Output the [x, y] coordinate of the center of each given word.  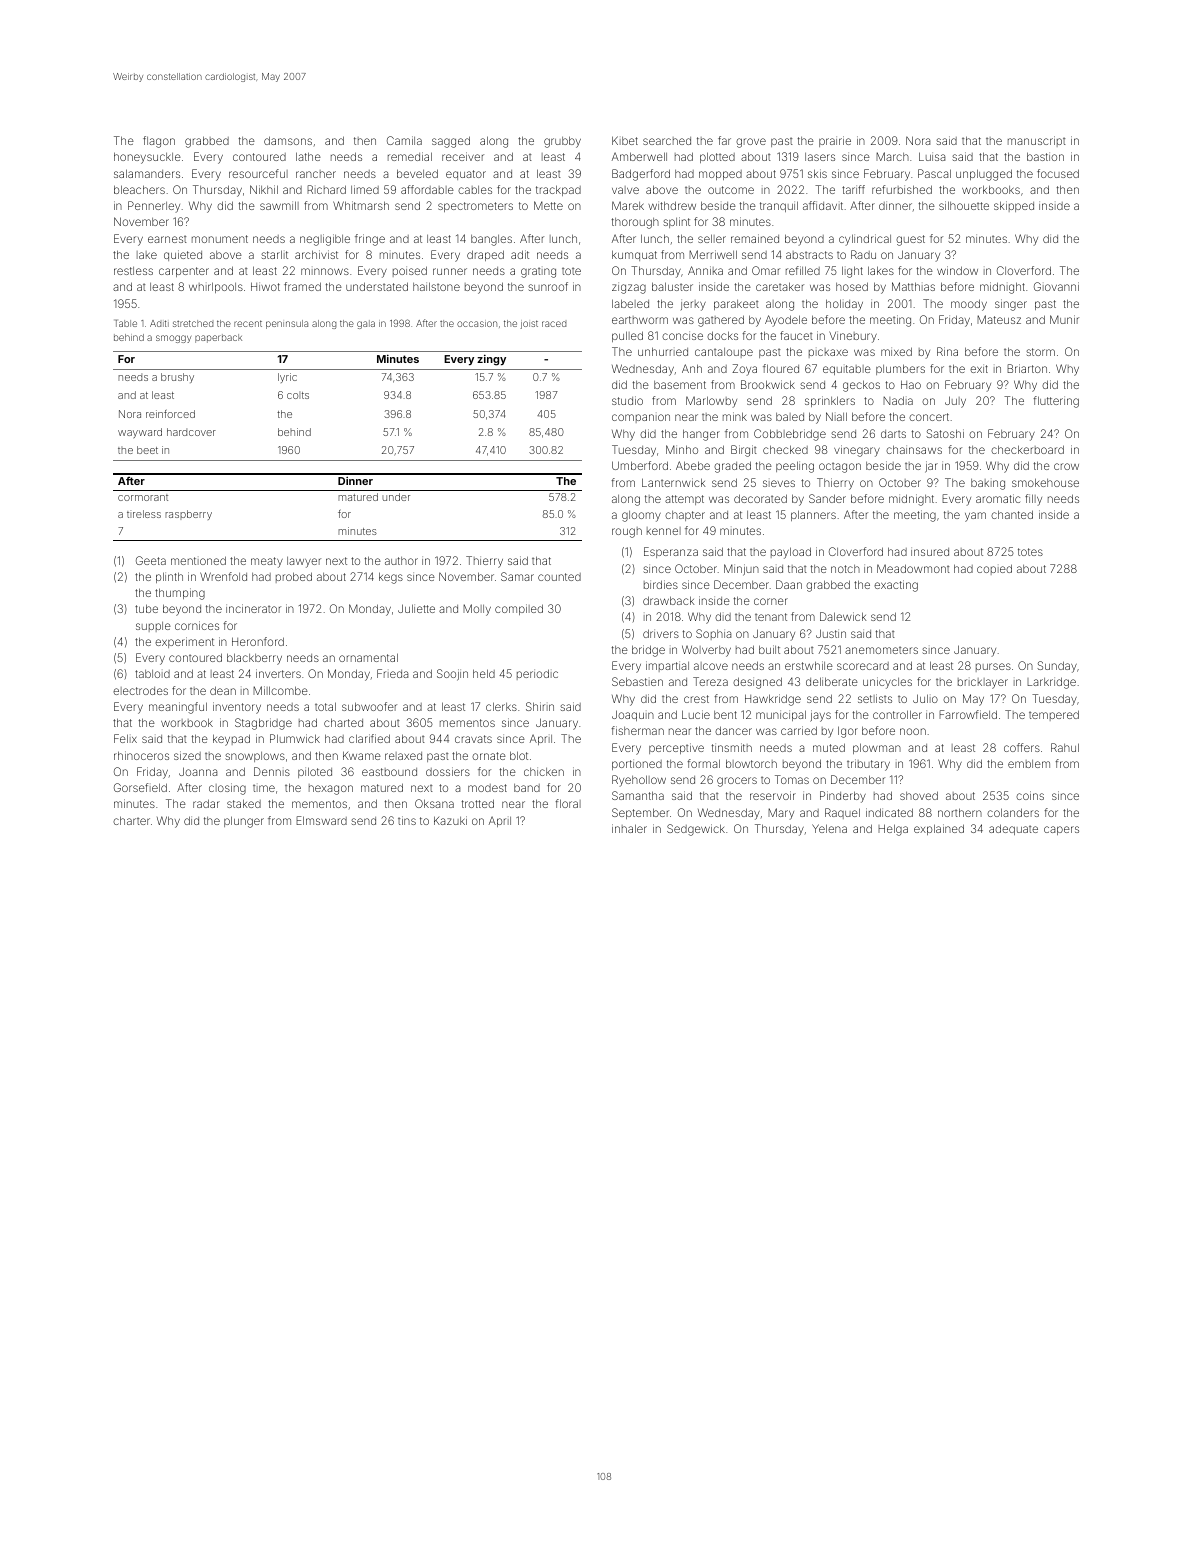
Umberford [640, 465]
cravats [473, 739]
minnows [325, 271]
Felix [125, 738]
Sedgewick [696, 830]
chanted [1012, 514]
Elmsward [321, 820]
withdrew [672, 205]
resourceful [258, 173]
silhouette [964, 205]
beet [147, 450]
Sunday [1057, 667]
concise [682, 335]
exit [979, 368]
